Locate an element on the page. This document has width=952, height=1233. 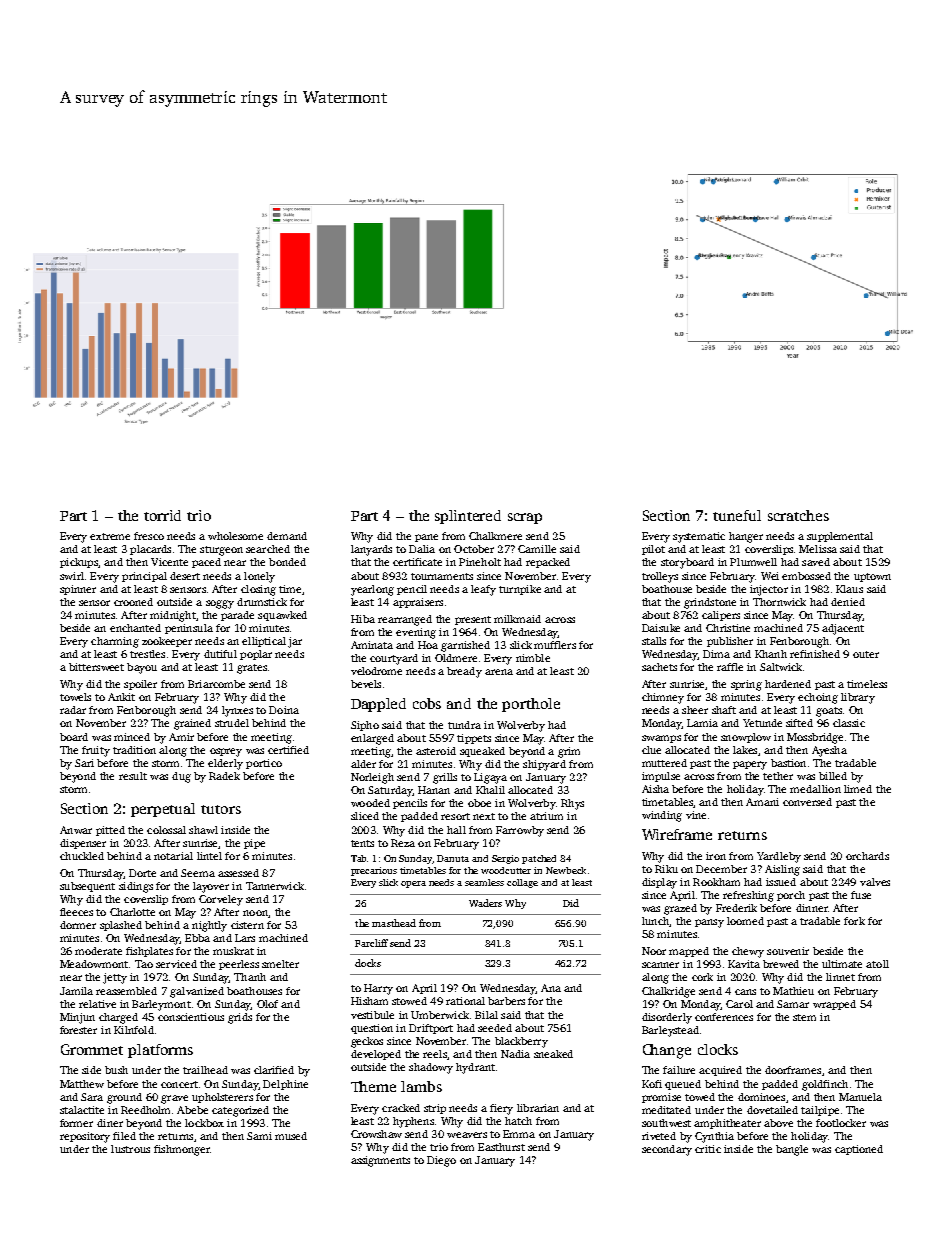
Umberwick is located at coordinates (440, 1015).
